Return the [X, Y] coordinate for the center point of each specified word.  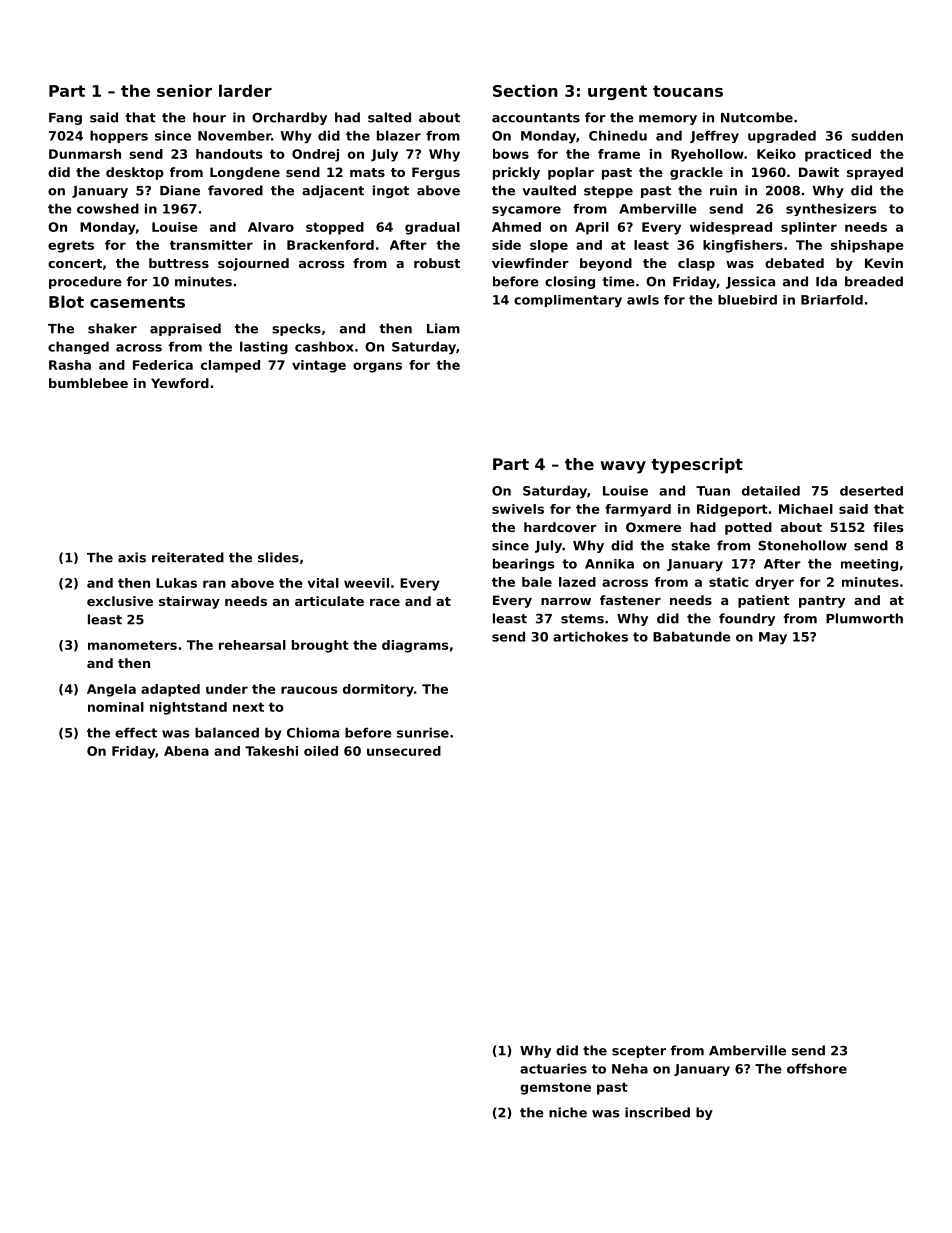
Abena [186, 751]
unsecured [404, 751]
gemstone [555, 1088]
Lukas [176, 583]
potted [748, 528]
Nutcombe [757, 117]
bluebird [747, 300]
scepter [639, 1052]
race [385, 602]
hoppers [119, 136]
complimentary [568, 301]
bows [511, 154]
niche [568, 1112]
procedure [85, 282]
